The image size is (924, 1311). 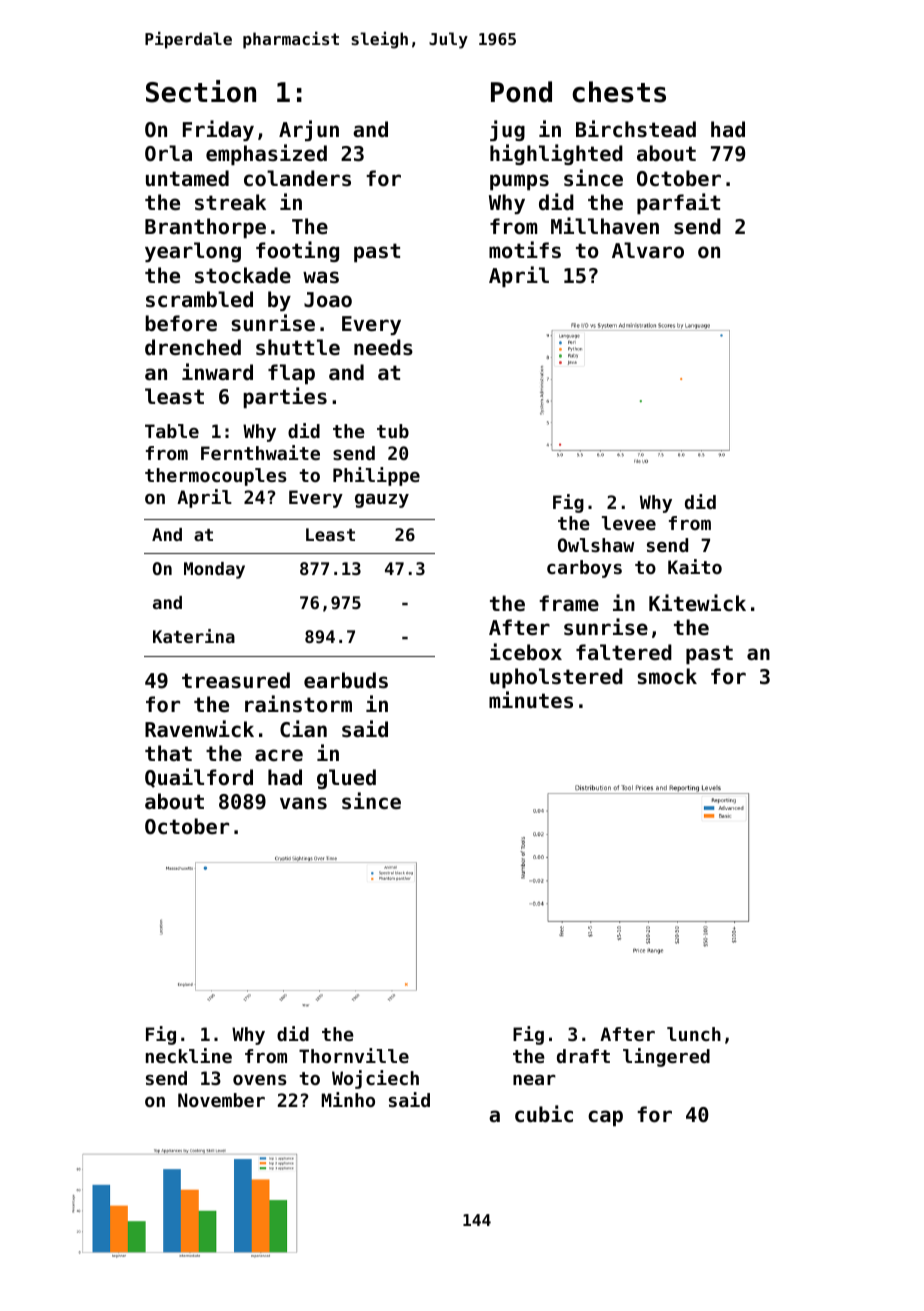 What do you see at coordinates (189, 1055) in the screenshot?
I see `neckline` at bounding box center [189, 1055].
